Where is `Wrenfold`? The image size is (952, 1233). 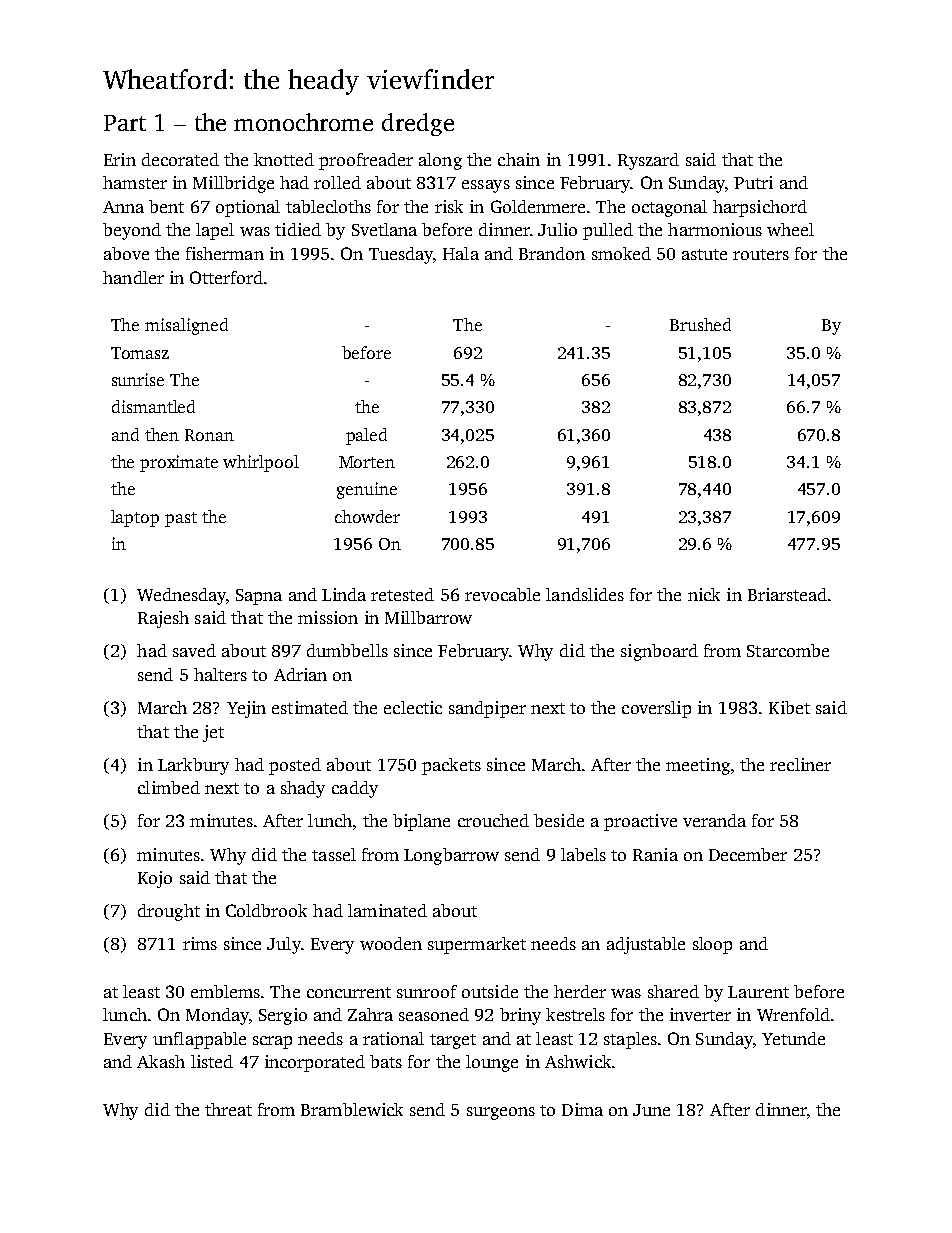 Wrenfold is located at coordinates (793, 1014).
